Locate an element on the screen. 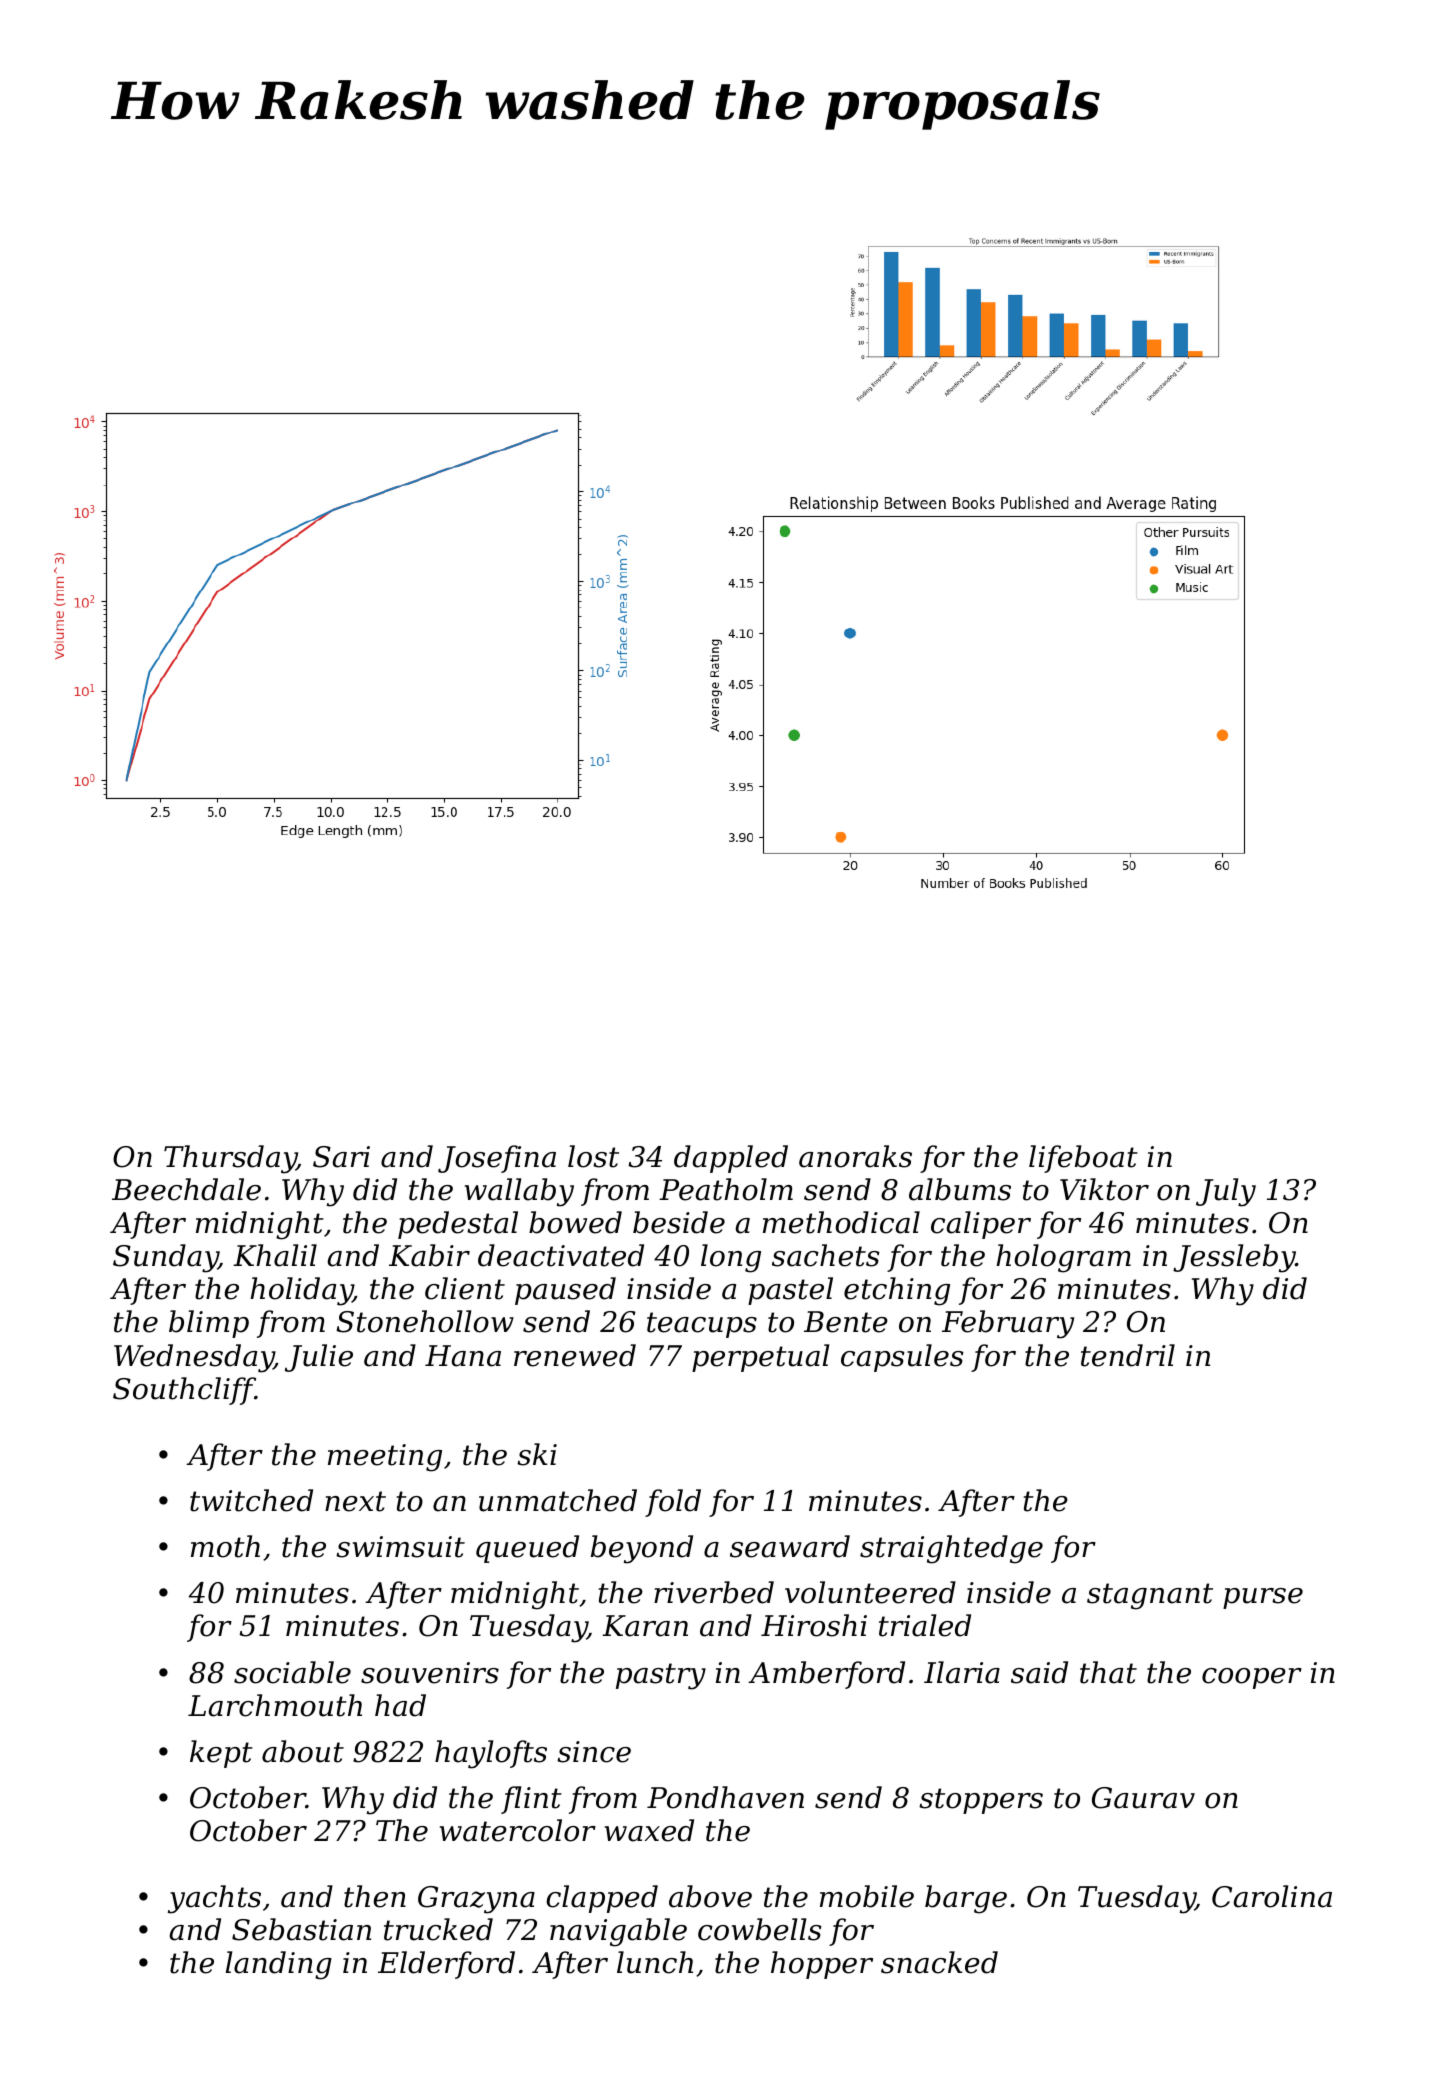  Sari is located at coordinates (341, 1157).
